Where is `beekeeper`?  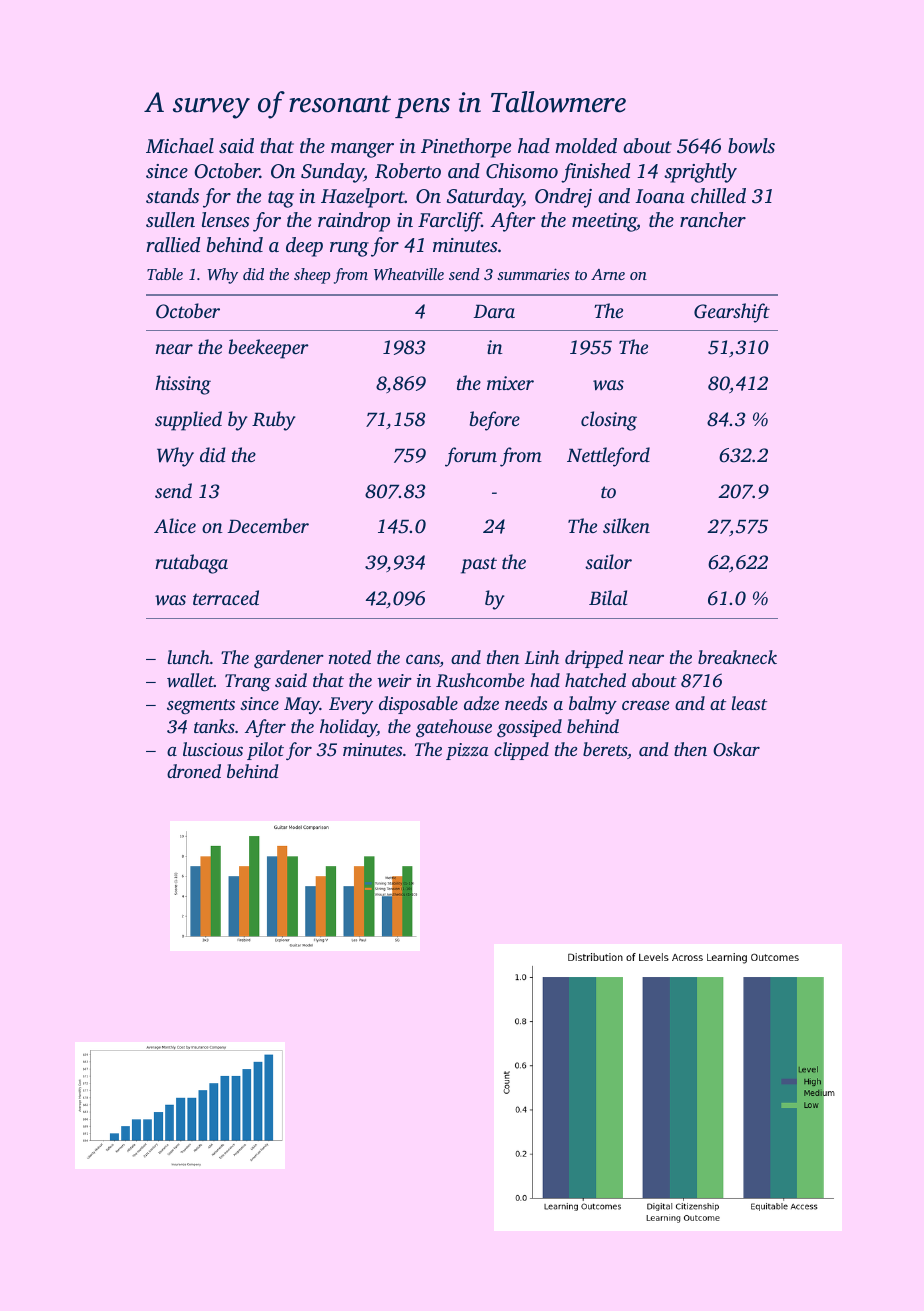
beekeeper is located at coordinates (269, 349).
